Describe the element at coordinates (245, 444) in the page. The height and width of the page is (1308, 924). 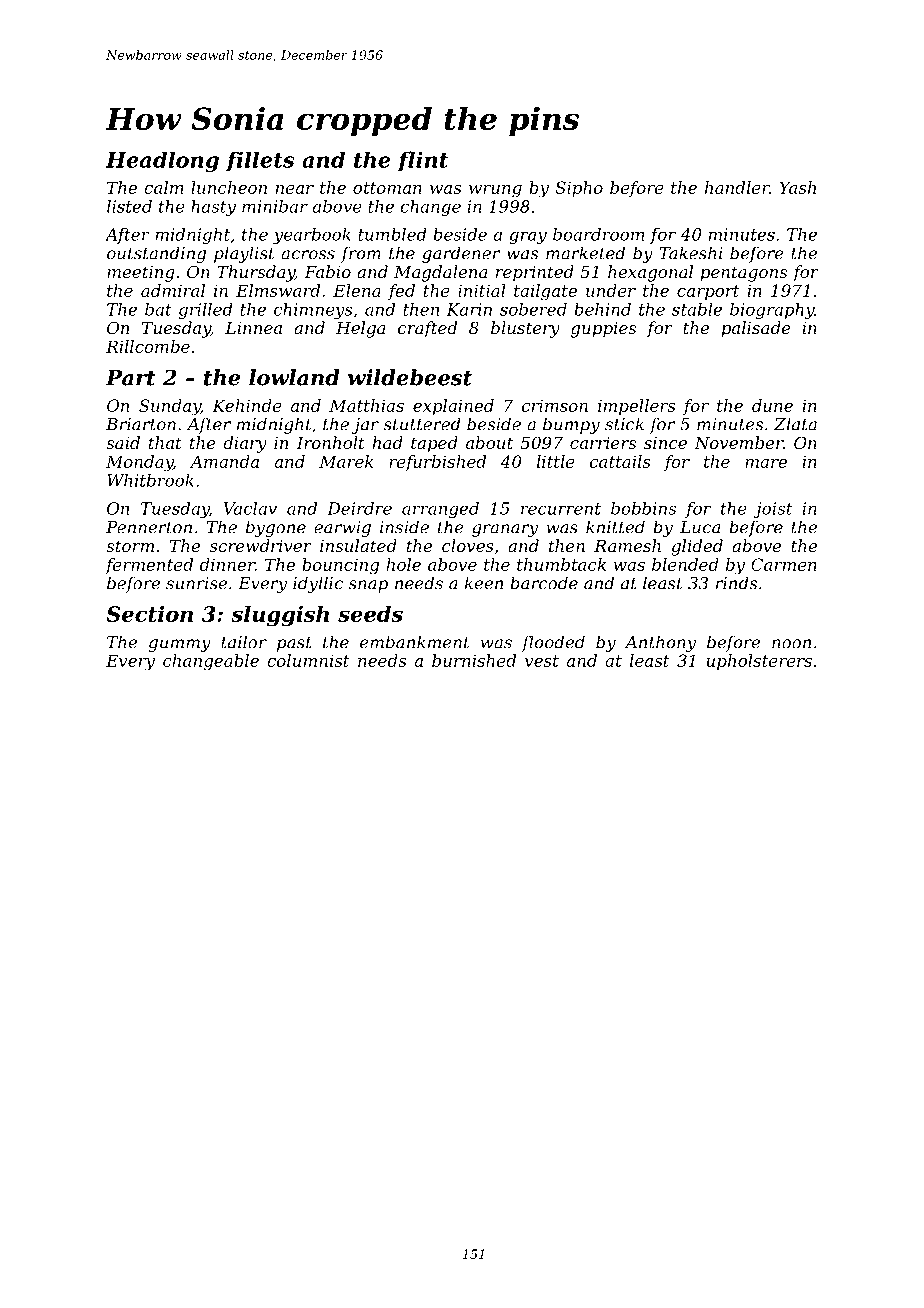
I see `diary` at that location.
